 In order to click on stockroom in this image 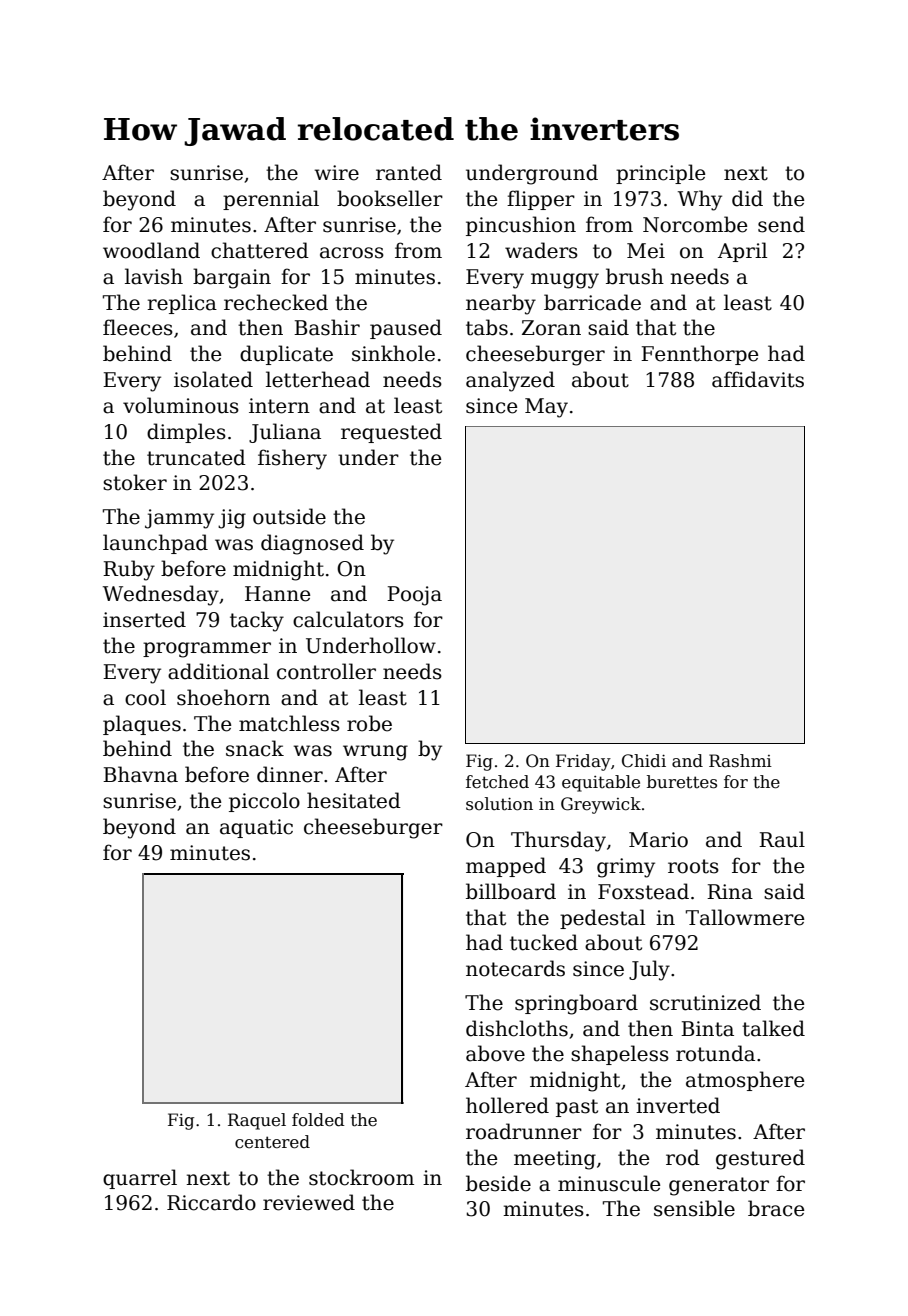, I will do `click(361, 1177)`.
